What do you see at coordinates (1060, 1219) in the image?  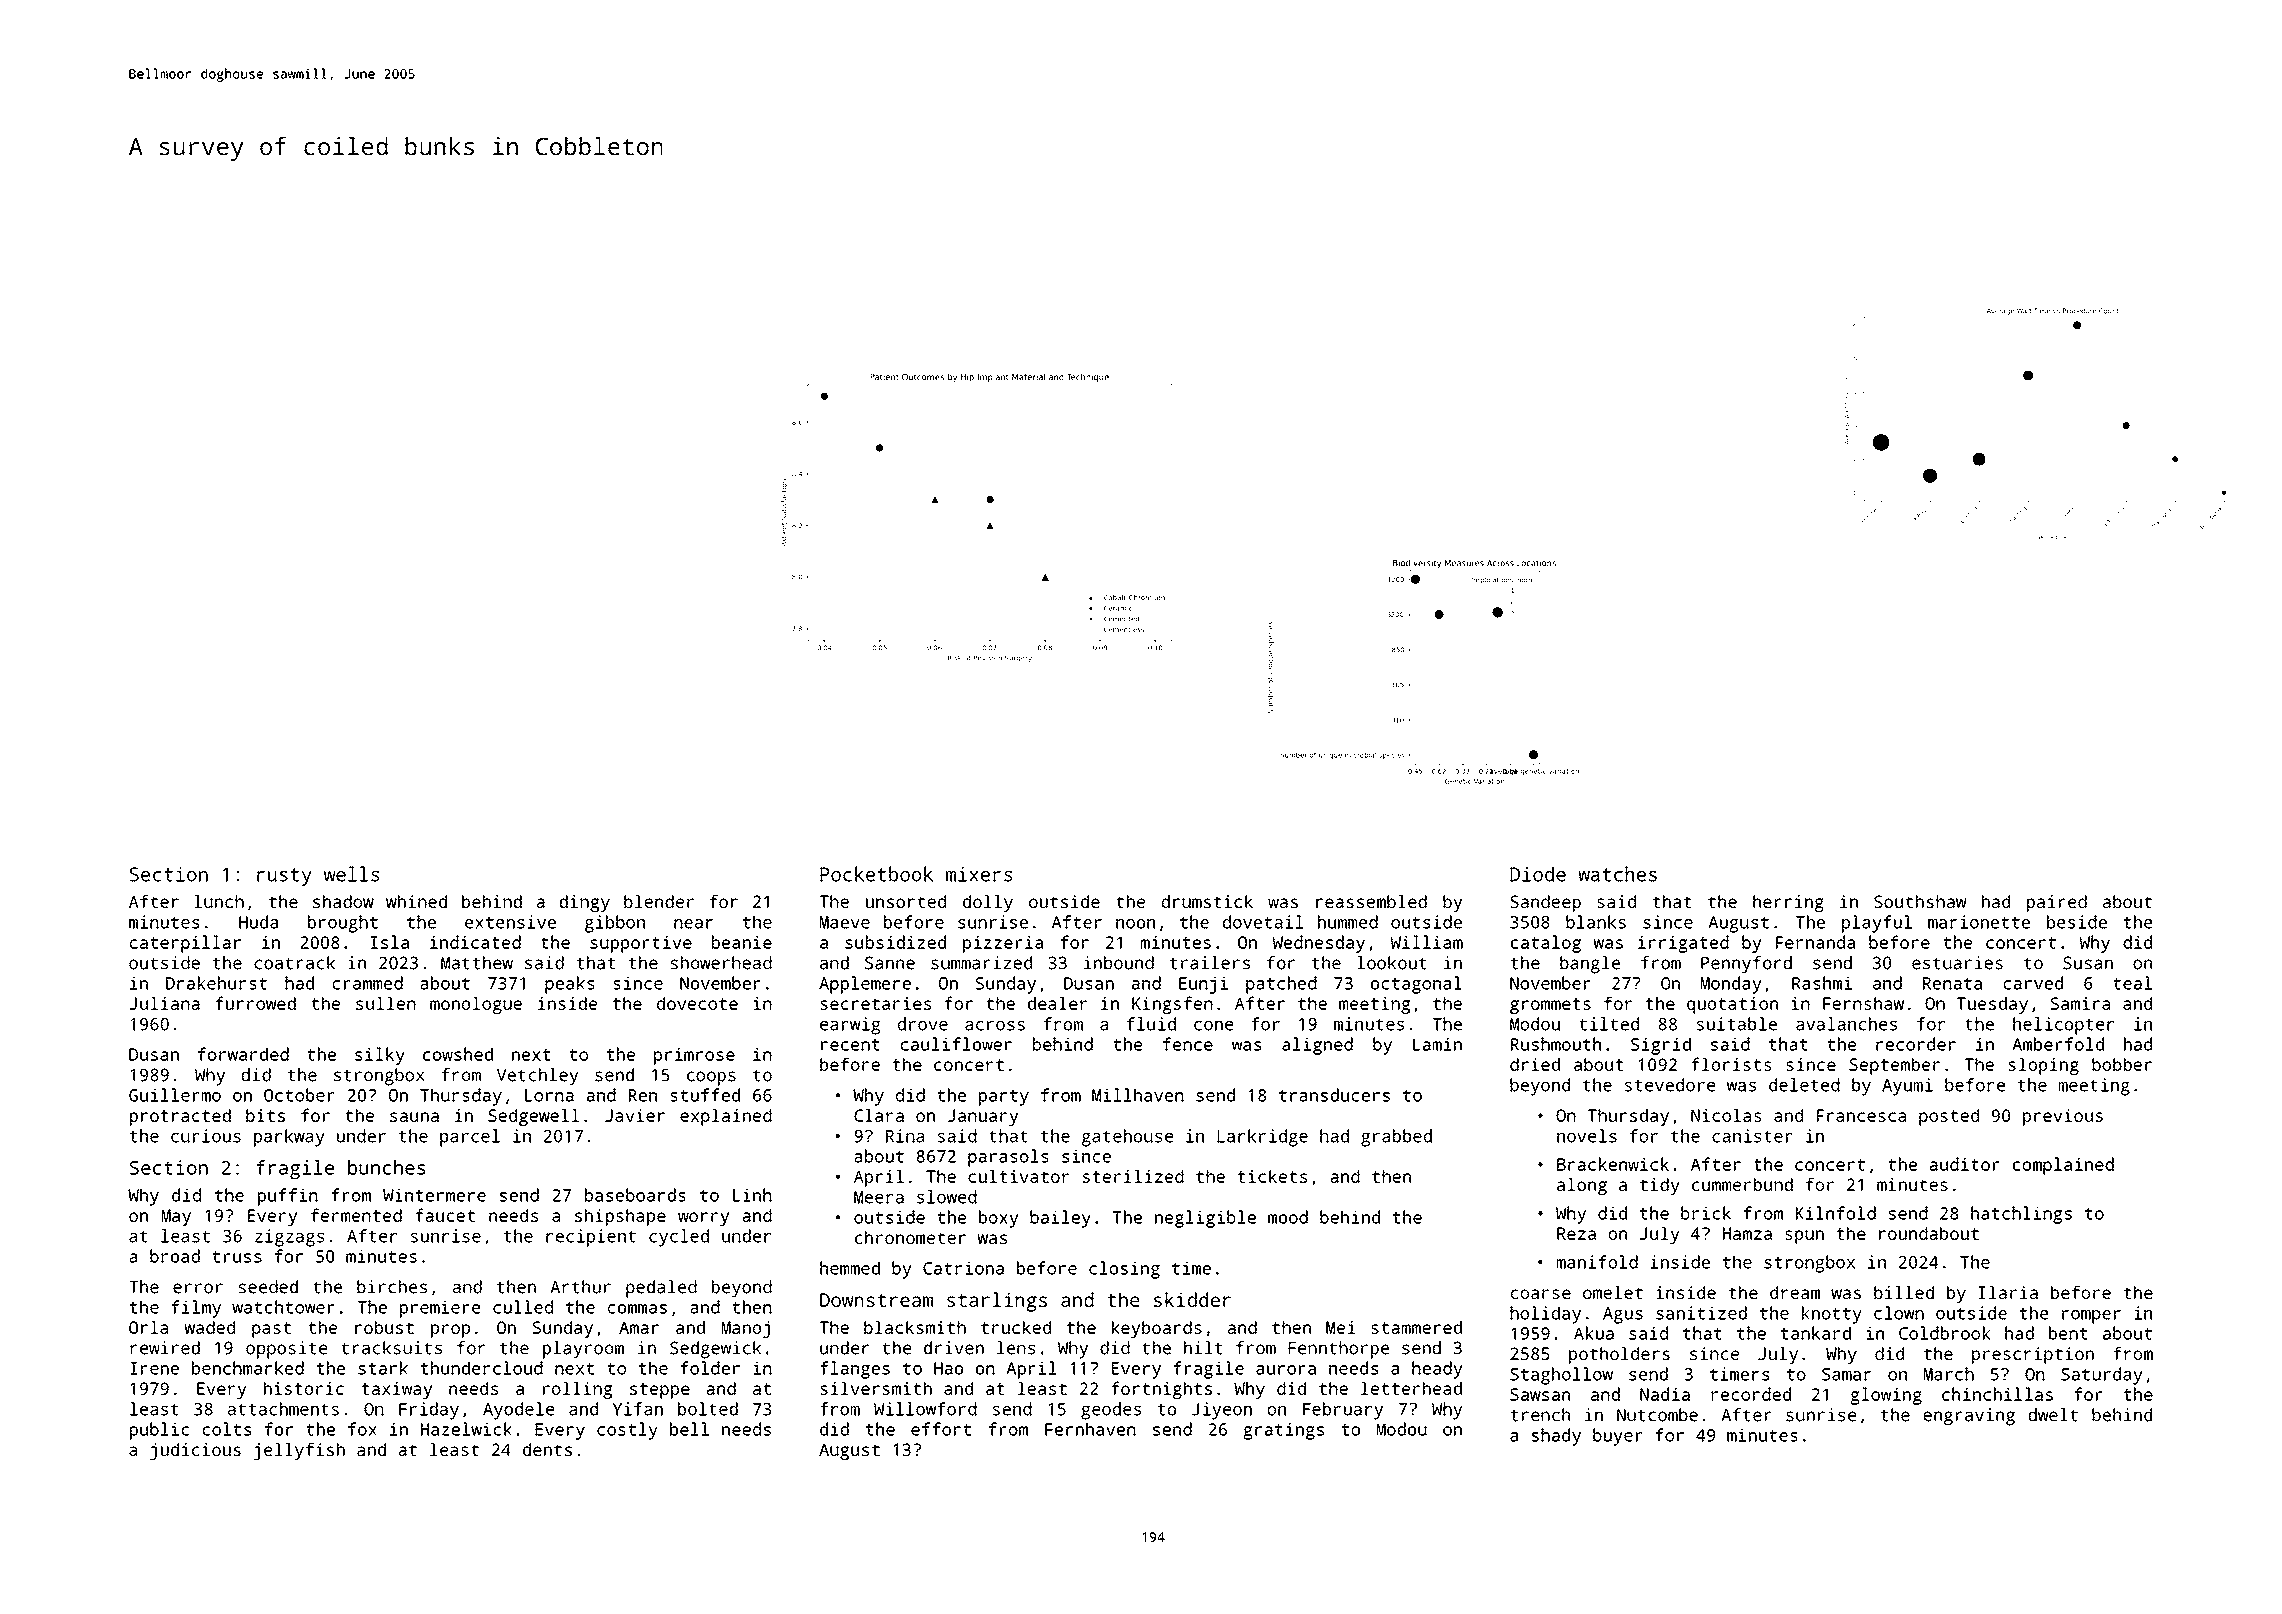 I see `bailey` at bounding box center [1060, 1219].
